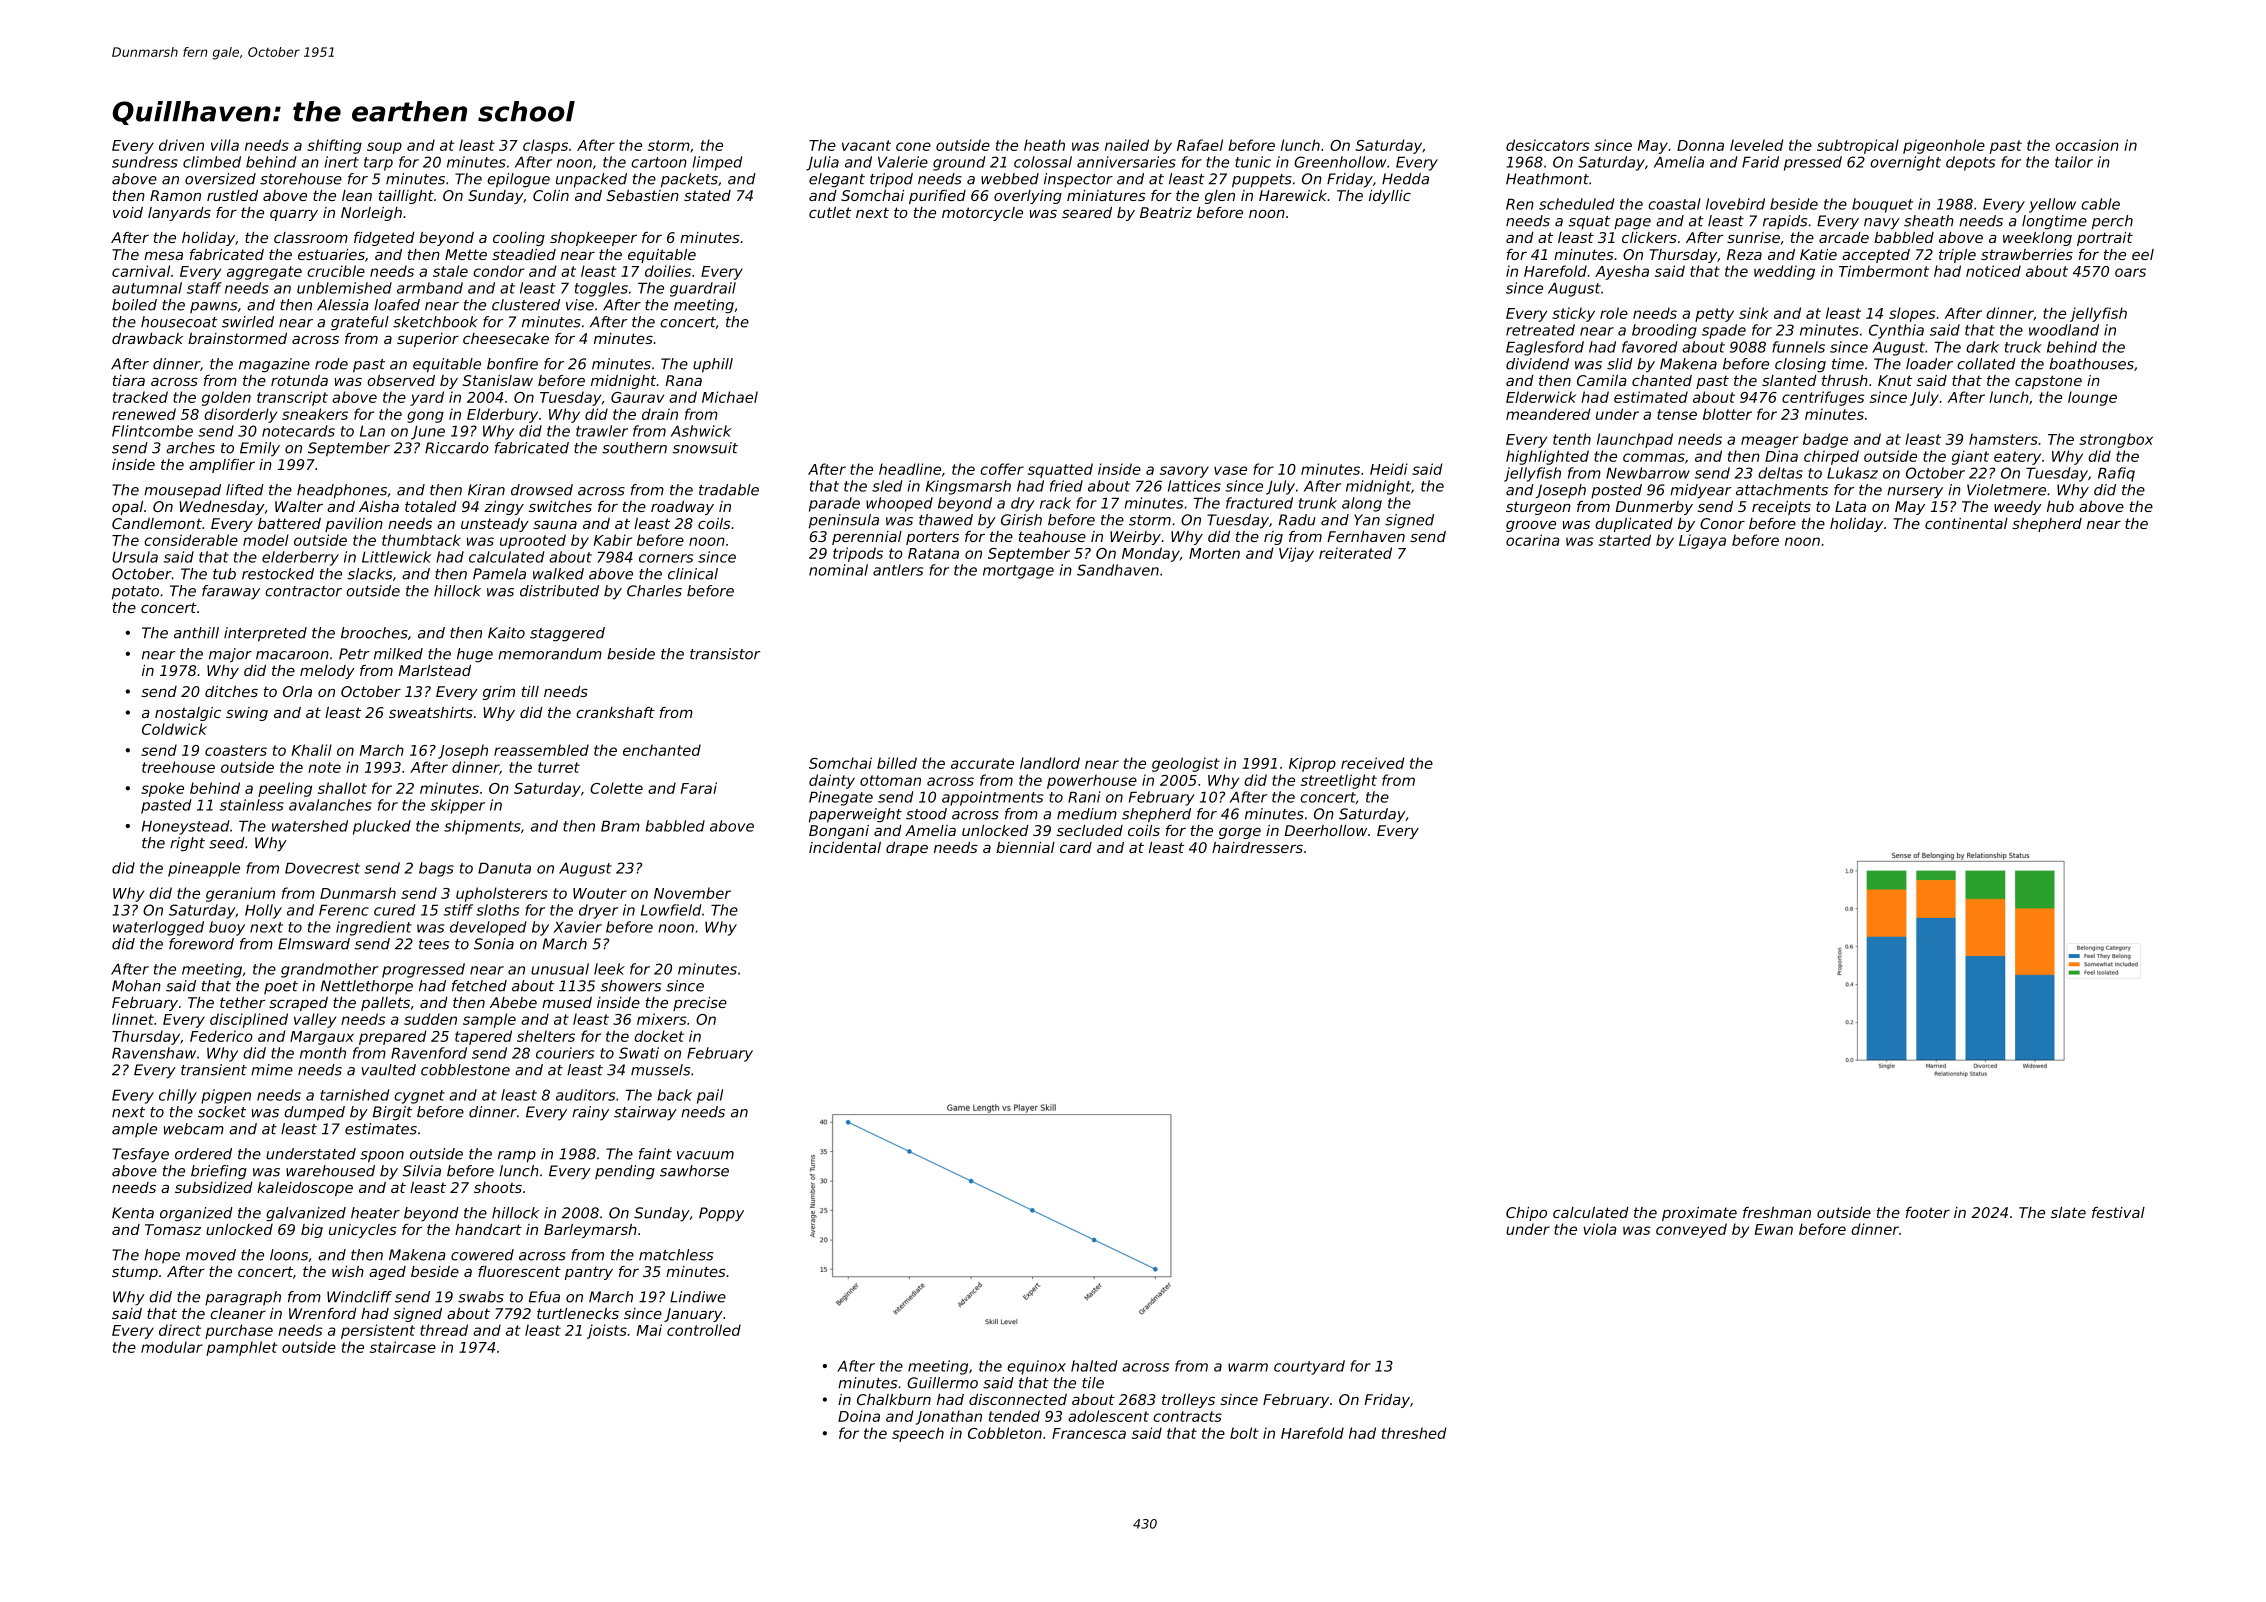  Describe the element at coordinates (1700, 145) in the page. I see `Donna` at that location.
